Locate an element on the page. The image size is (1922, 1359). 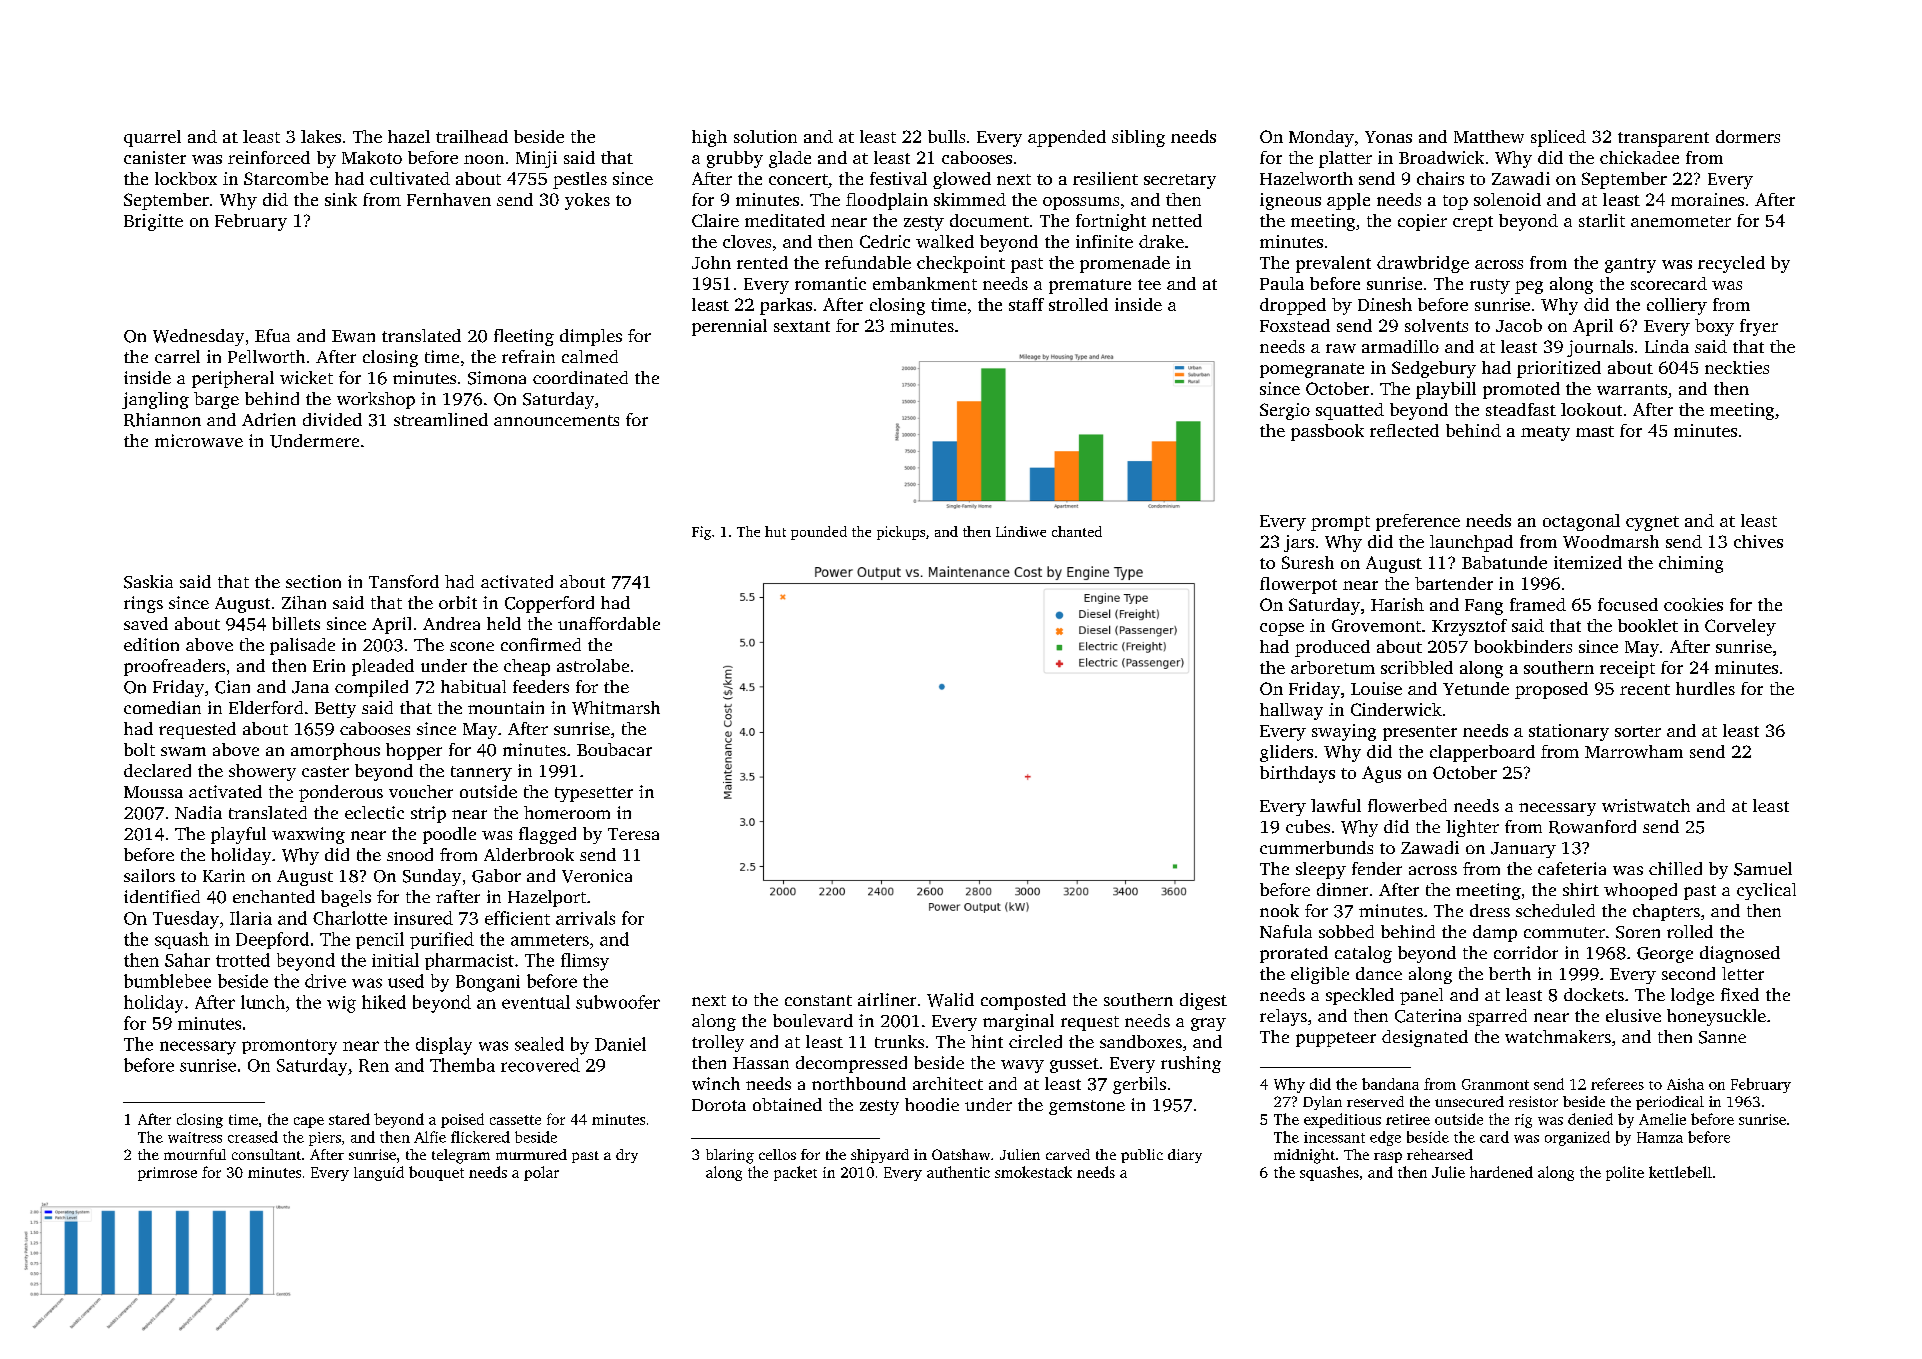
Brigitte is located at coordinates (153, 222).
